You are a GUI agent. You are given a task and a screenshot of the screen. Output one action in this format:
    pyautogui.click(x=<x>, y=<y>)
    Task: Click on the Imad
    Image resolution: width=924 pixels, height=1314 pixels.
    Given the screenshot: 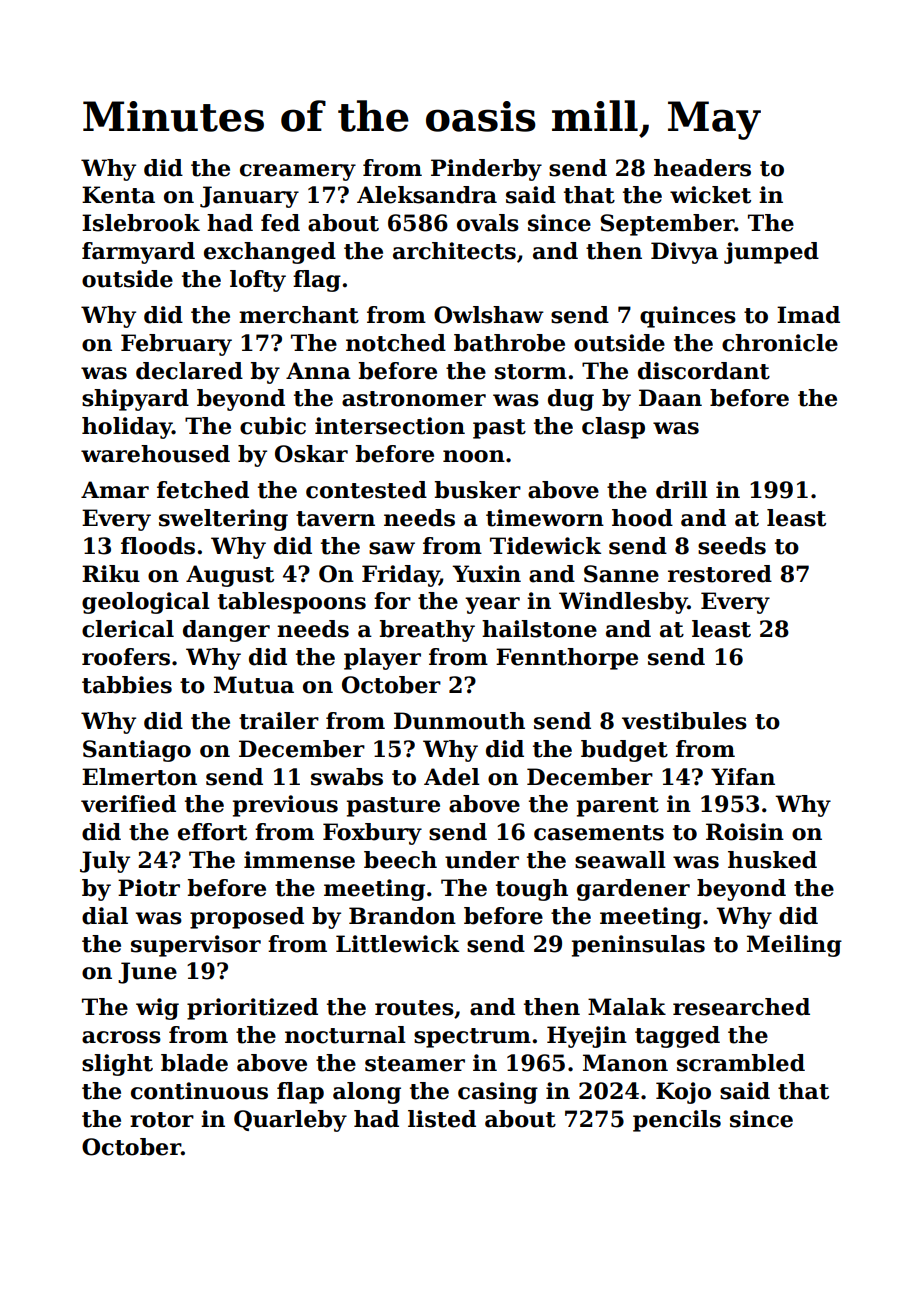 What is the action you would take?
    pyautogui.click(x=808, y=315)
